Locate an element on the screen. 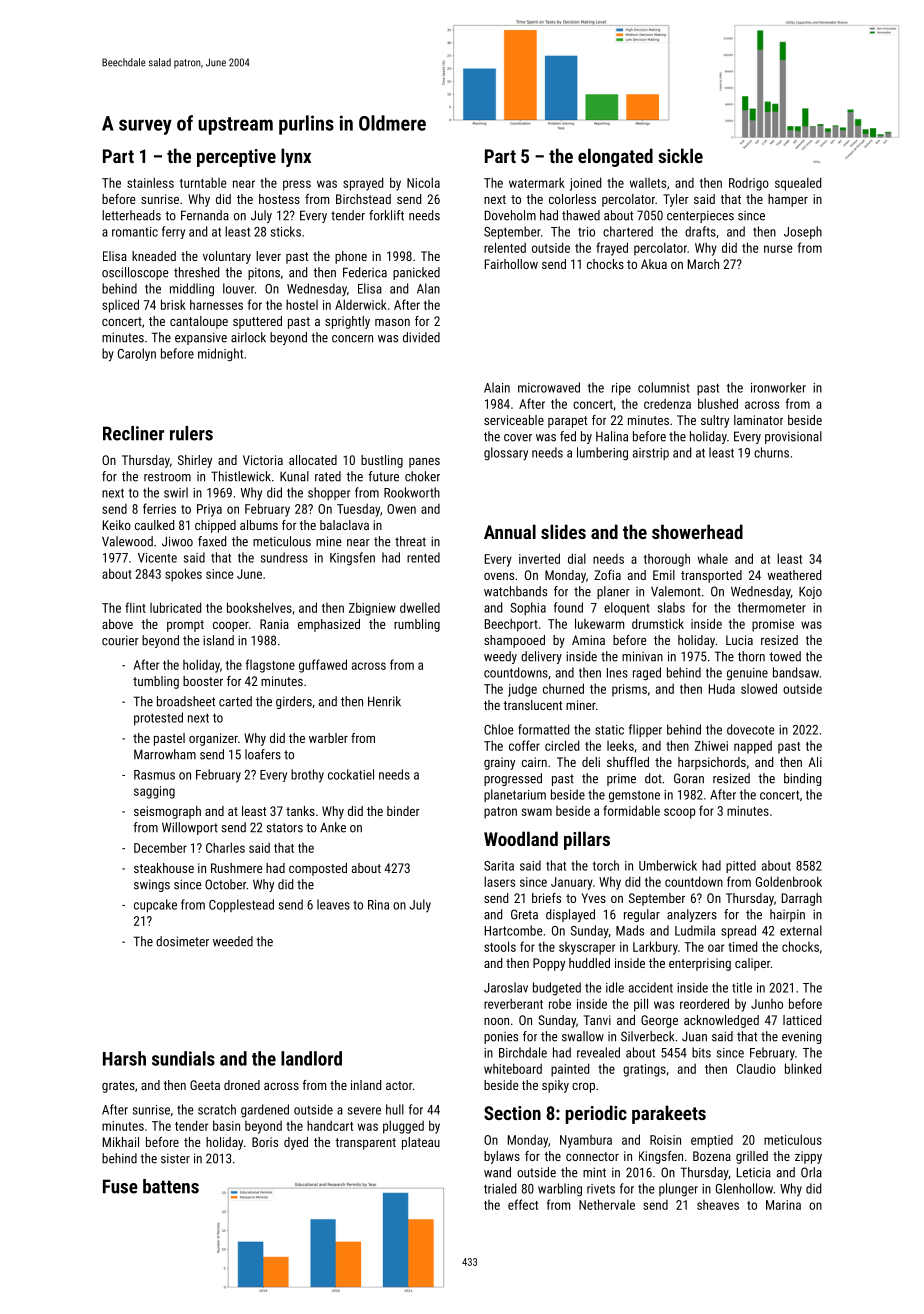 This screenshot has height=1314, width=924. dyed is located at coordinates (296, 1143).
